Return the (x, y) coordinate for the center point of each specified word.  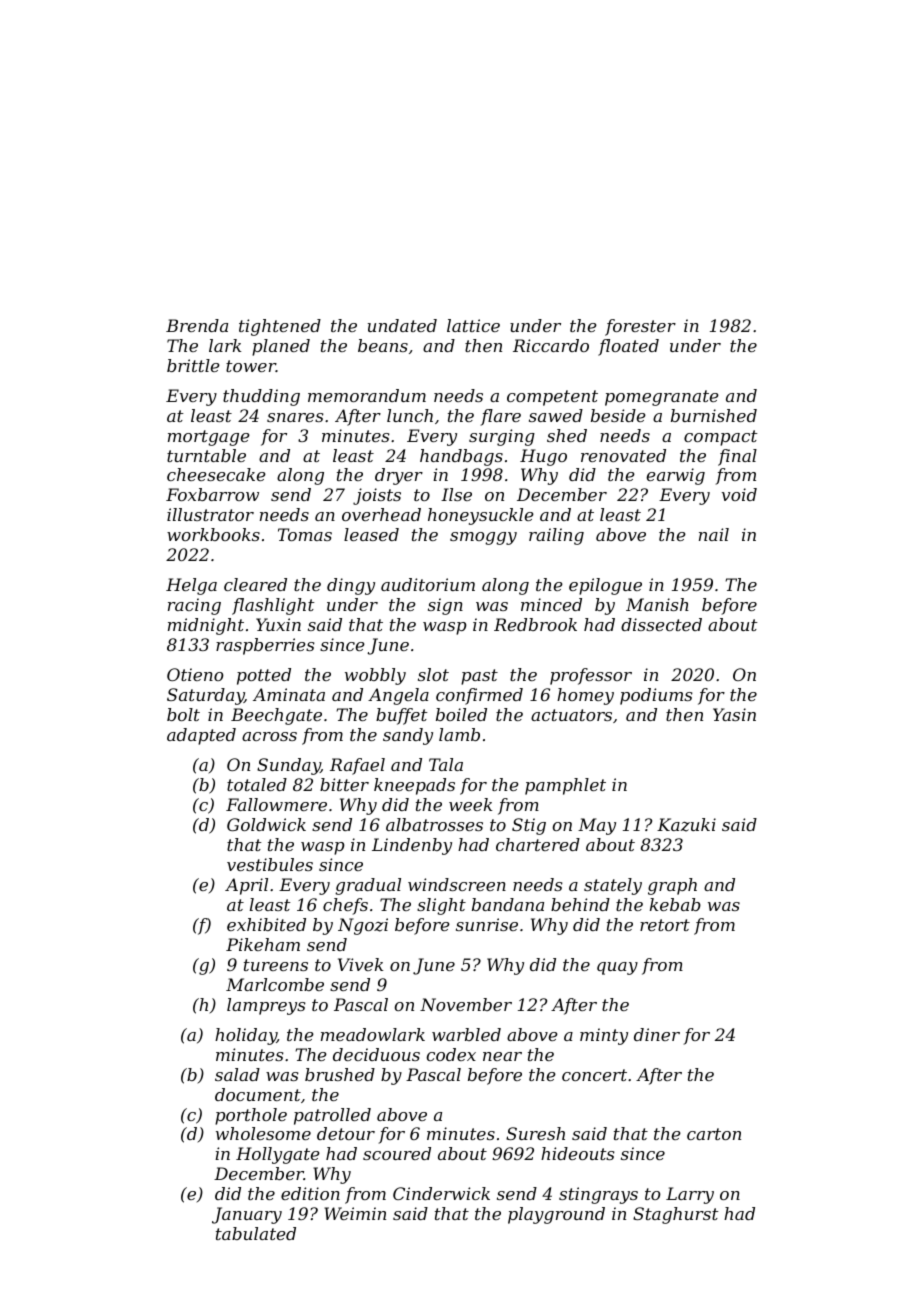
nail (714, 534)
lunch (410, 415)
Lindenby (412, 846)
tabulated (256, 1233)
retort (665, 925)
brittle (193, 365)
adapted (201, 736)
